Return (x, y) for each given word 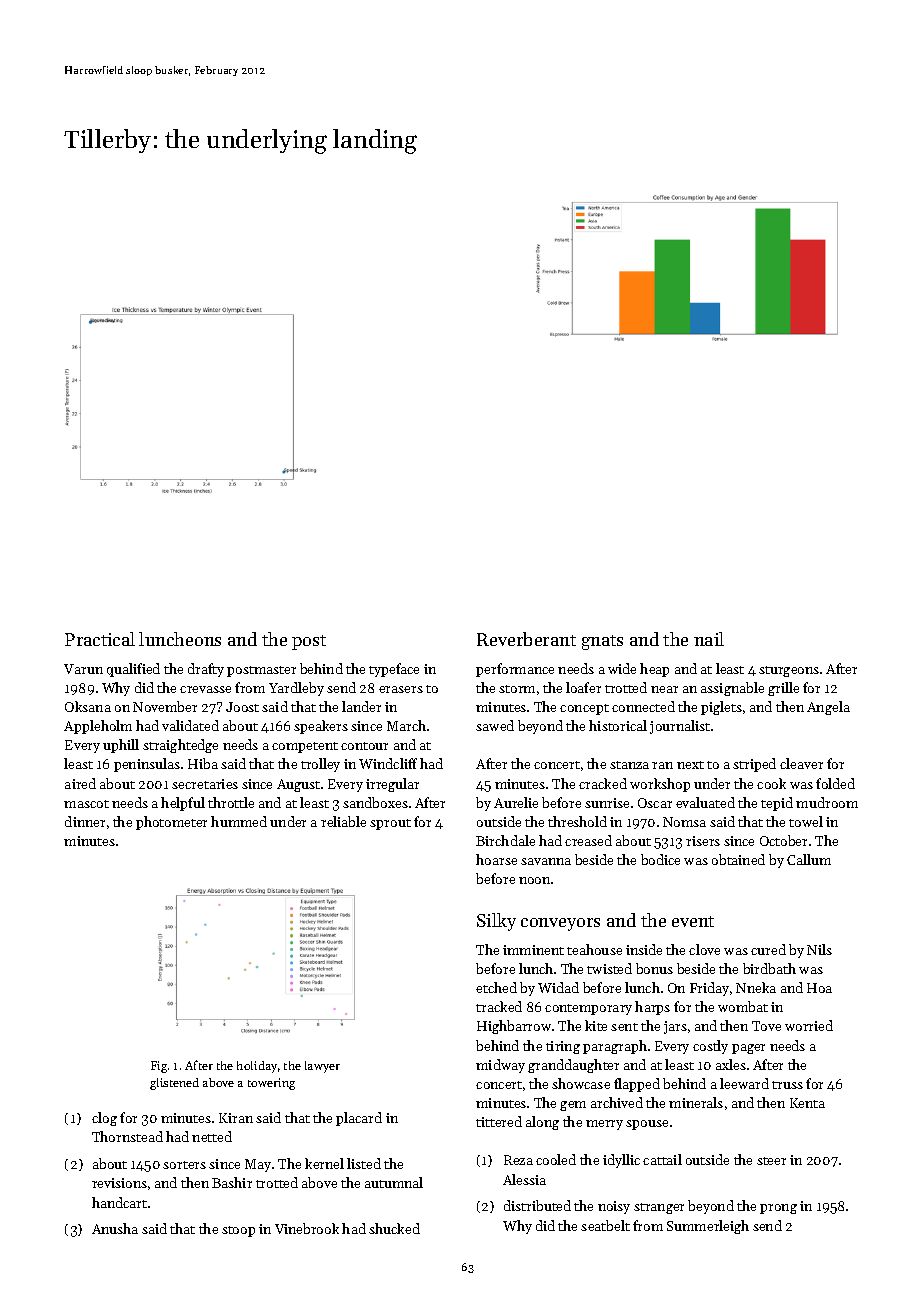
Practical (100, 639)
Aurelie (516, 802)
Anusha (115, 1228)
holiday (257, 1067)
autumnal (394, 1182)
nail (709, 639)
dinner (85, 821)
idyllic (621, 1161)
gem (573, 1106)
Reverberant (526, 639)
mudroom (827, 802)
